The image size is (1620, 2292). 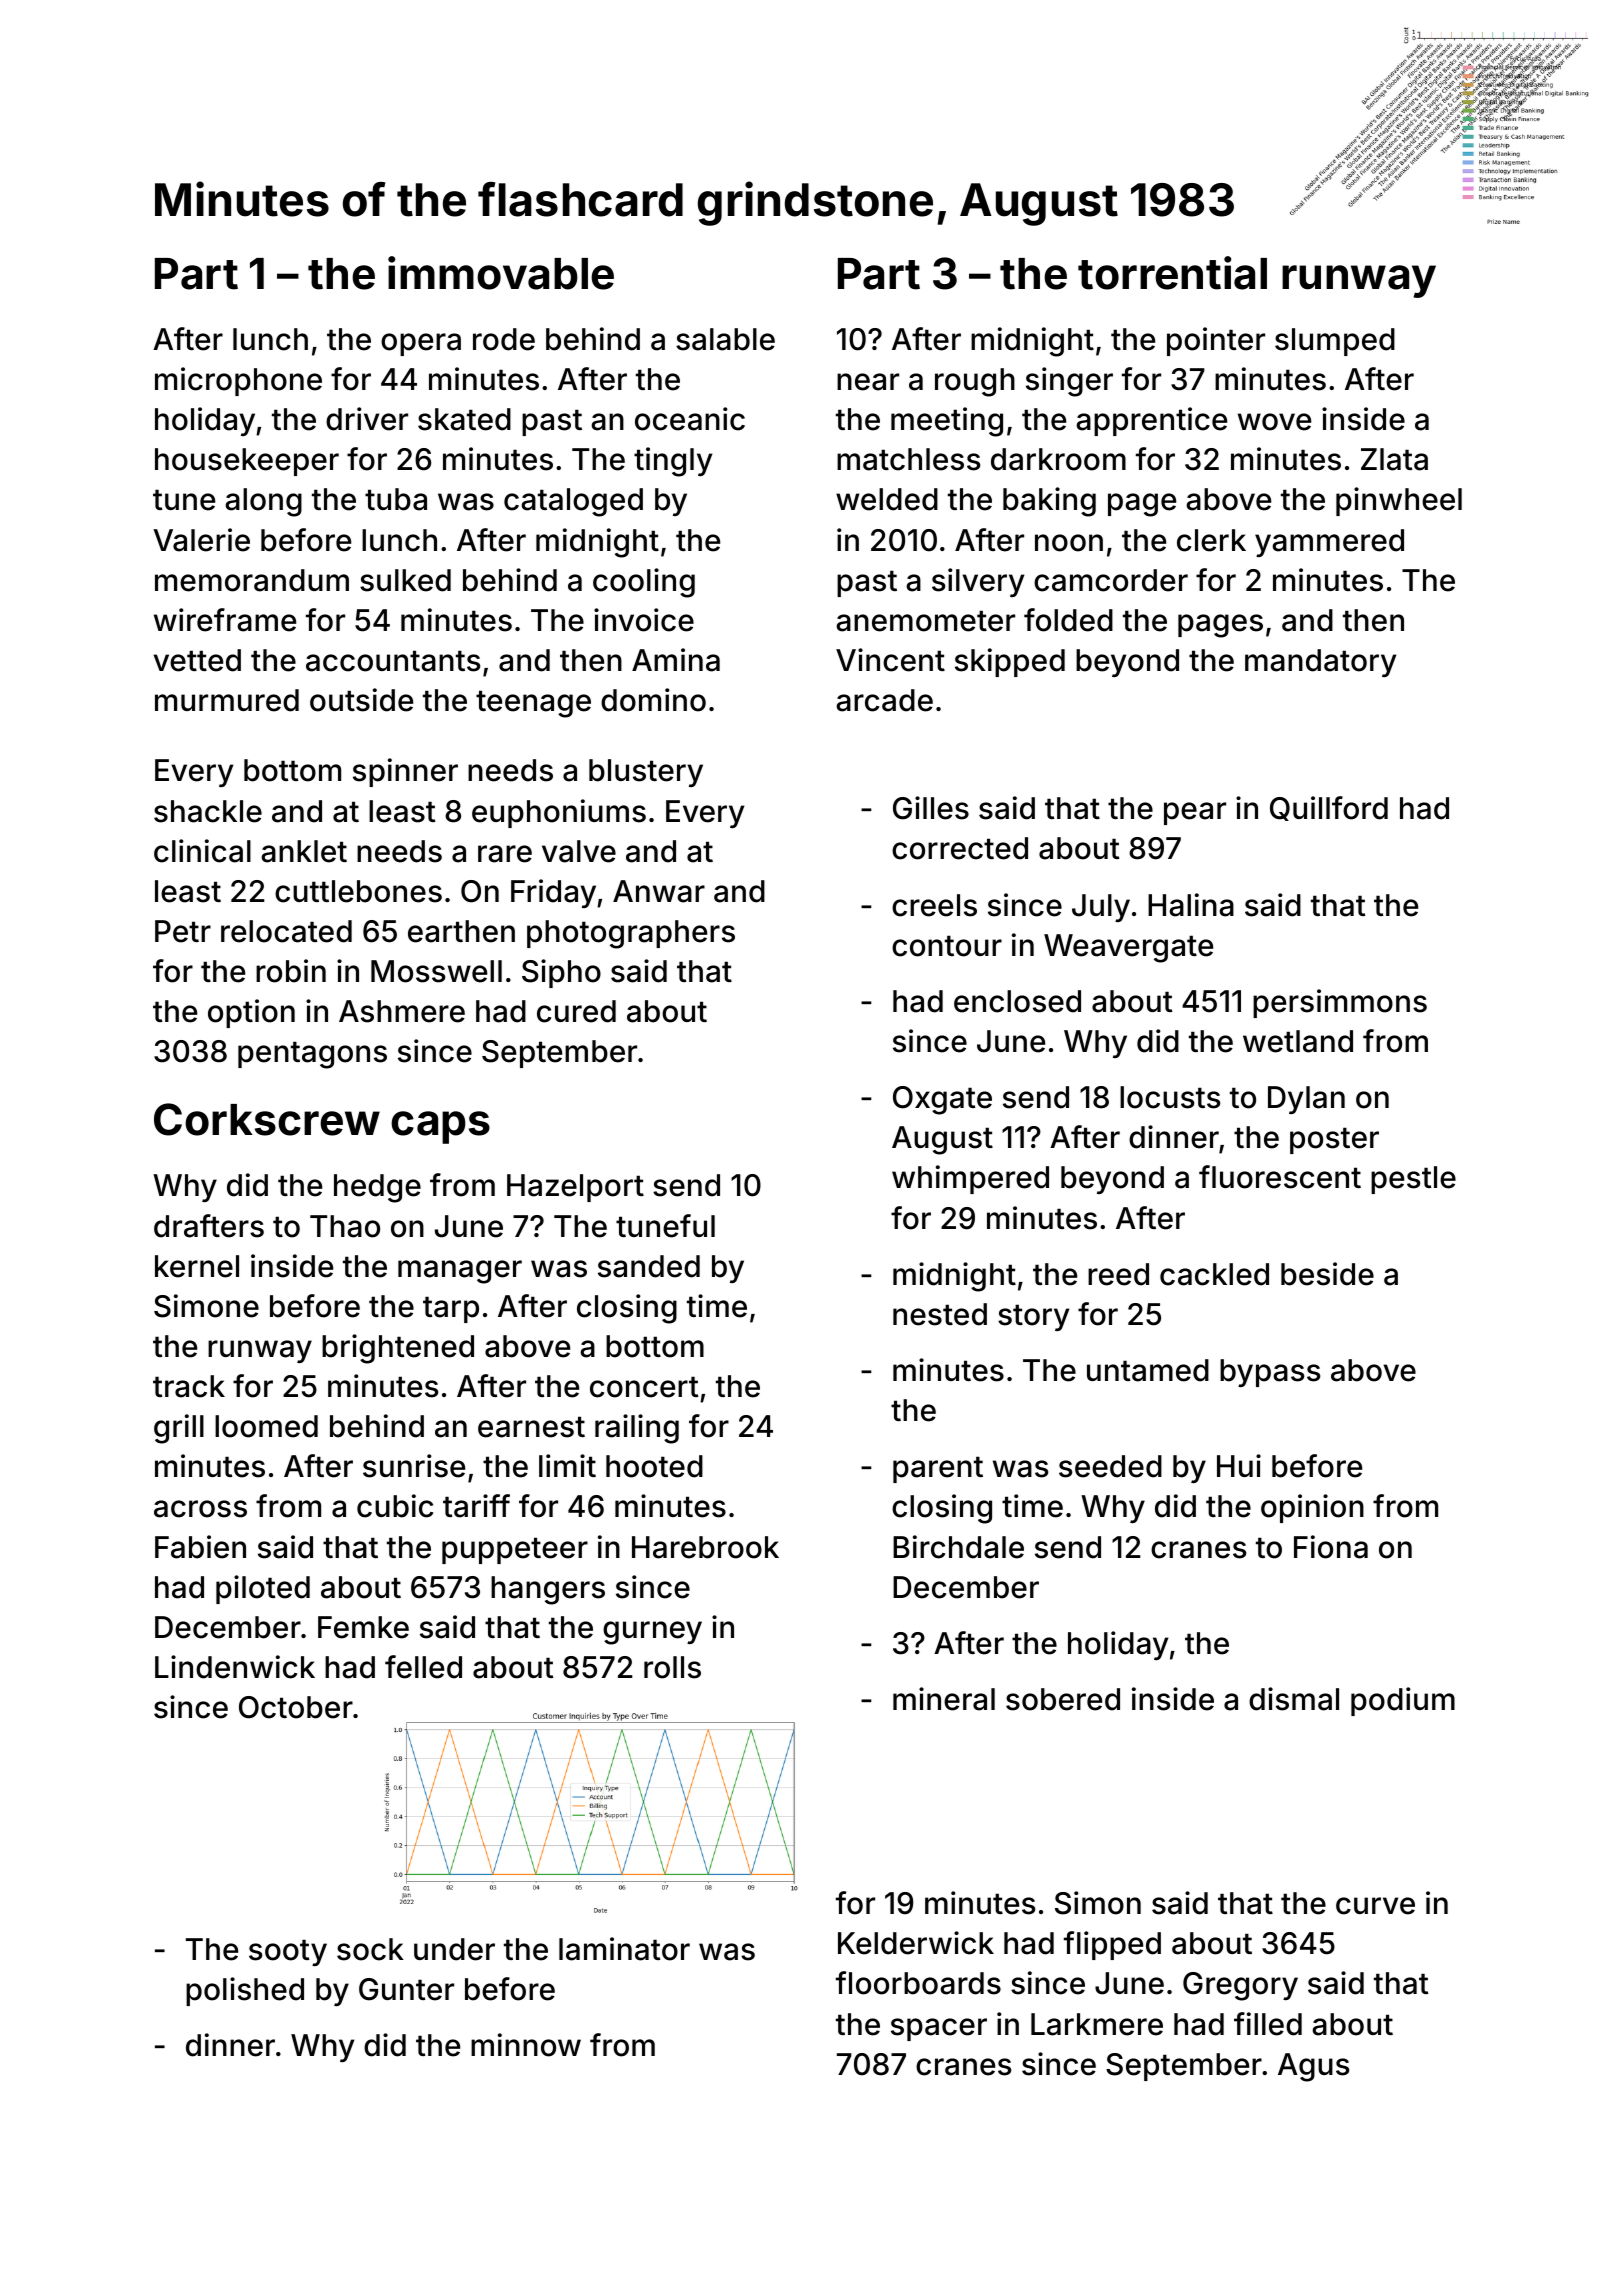 What do you see at coordinates (644, 620) in the image?
I see `invoice` at bounding box center [644, 620].
